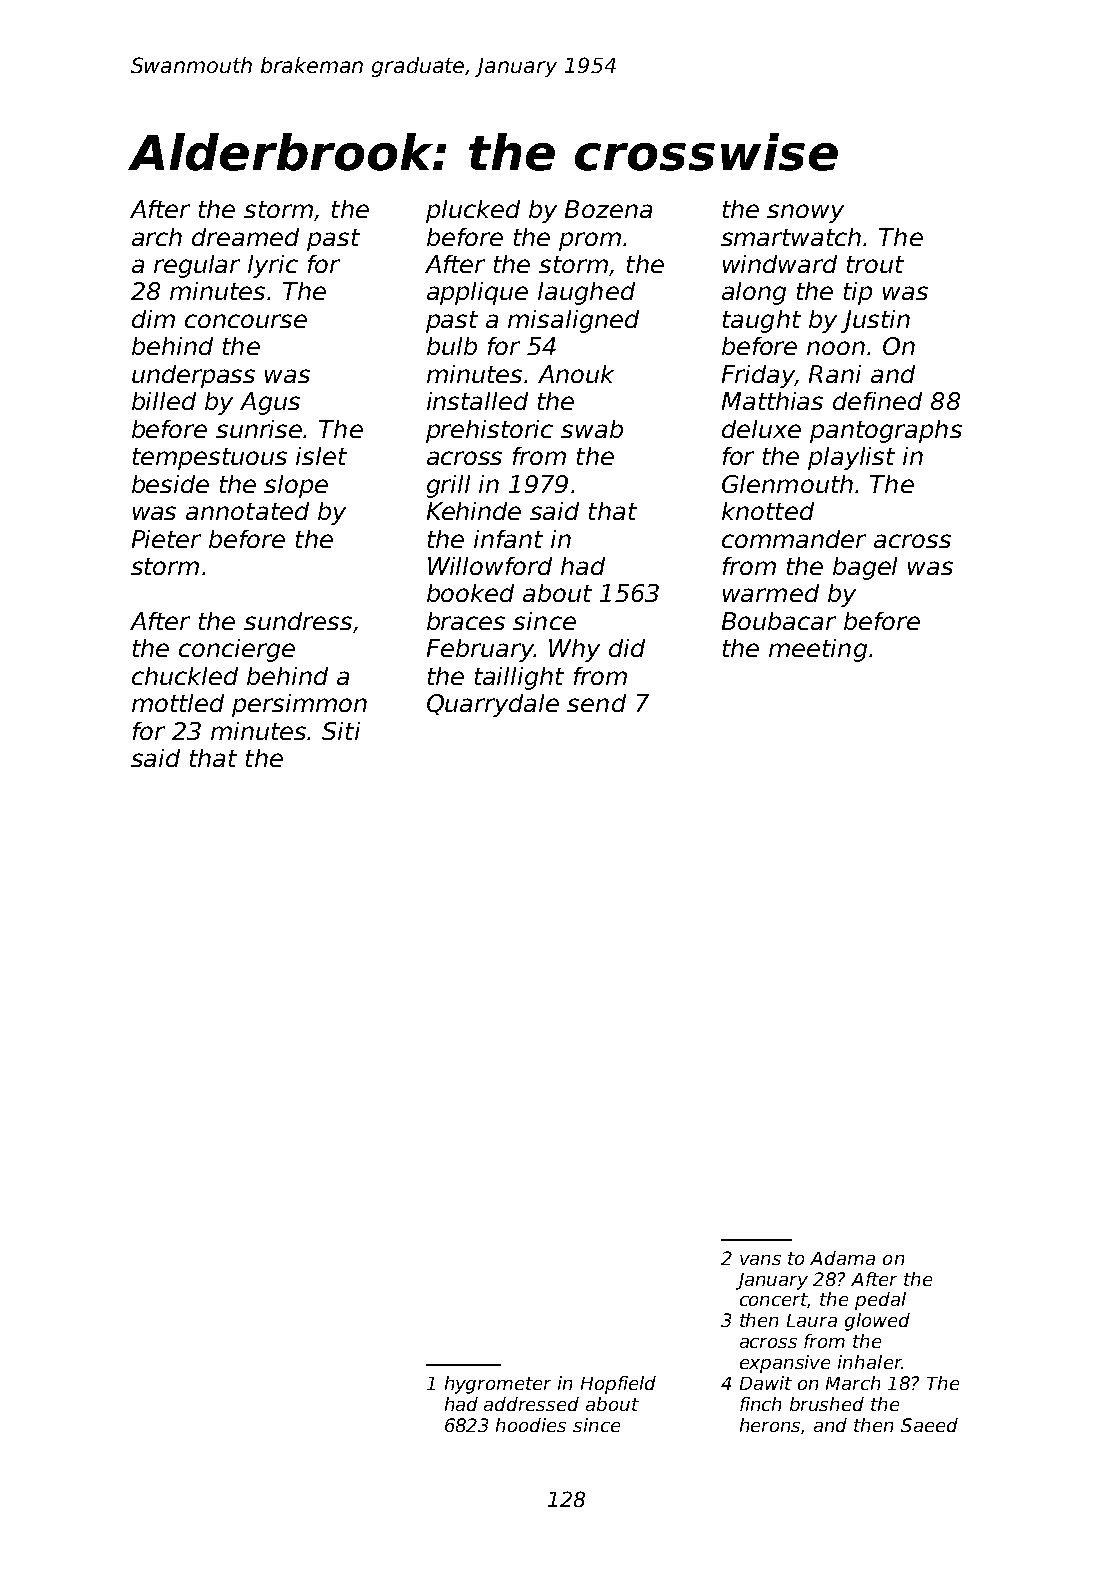 The image size is (1093, 1583). I want to click on hoodies, so click(531, 1425).
